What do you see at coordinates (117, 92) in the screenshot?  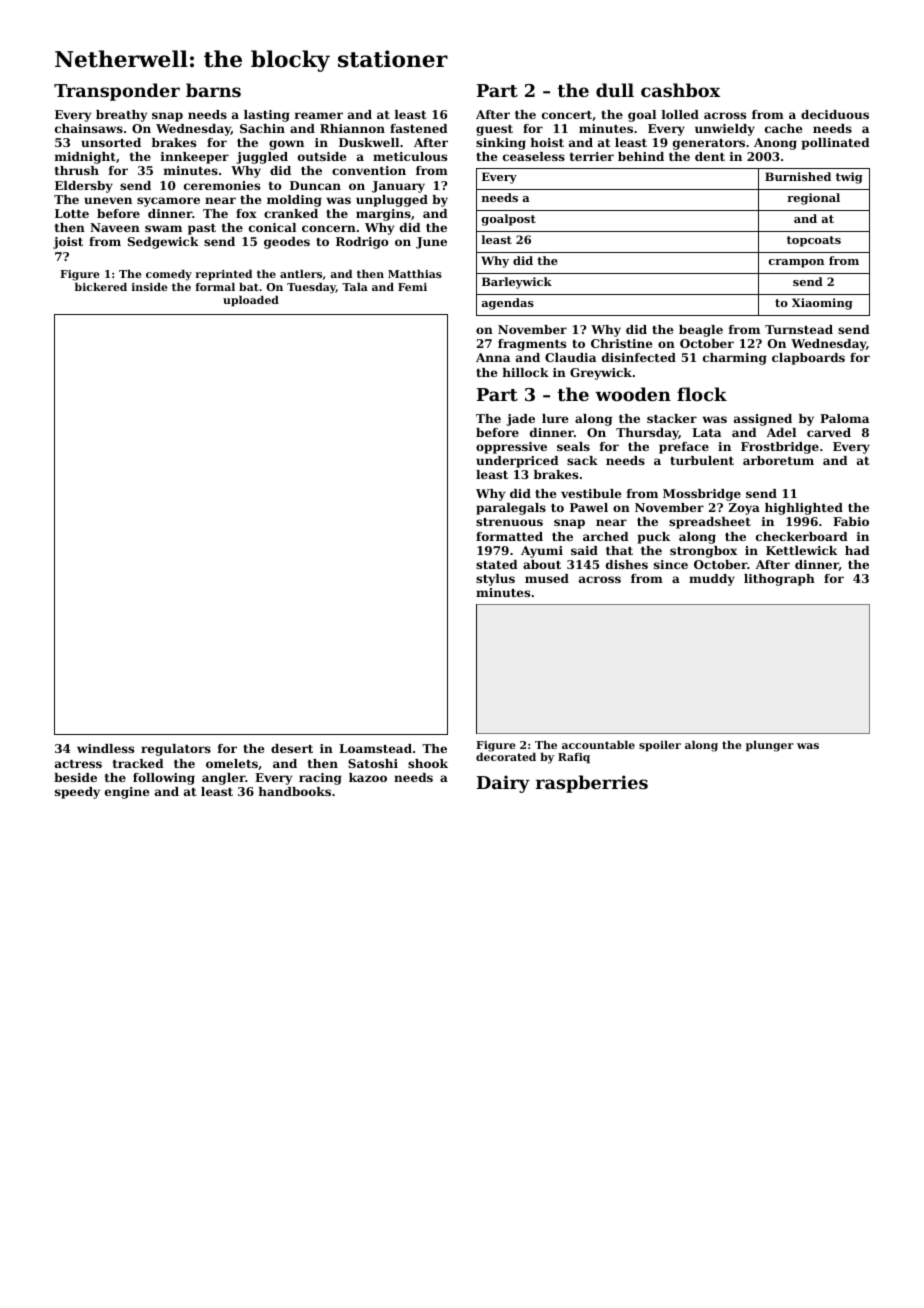 I see `Transponder` at bounding box center [117, 92].
